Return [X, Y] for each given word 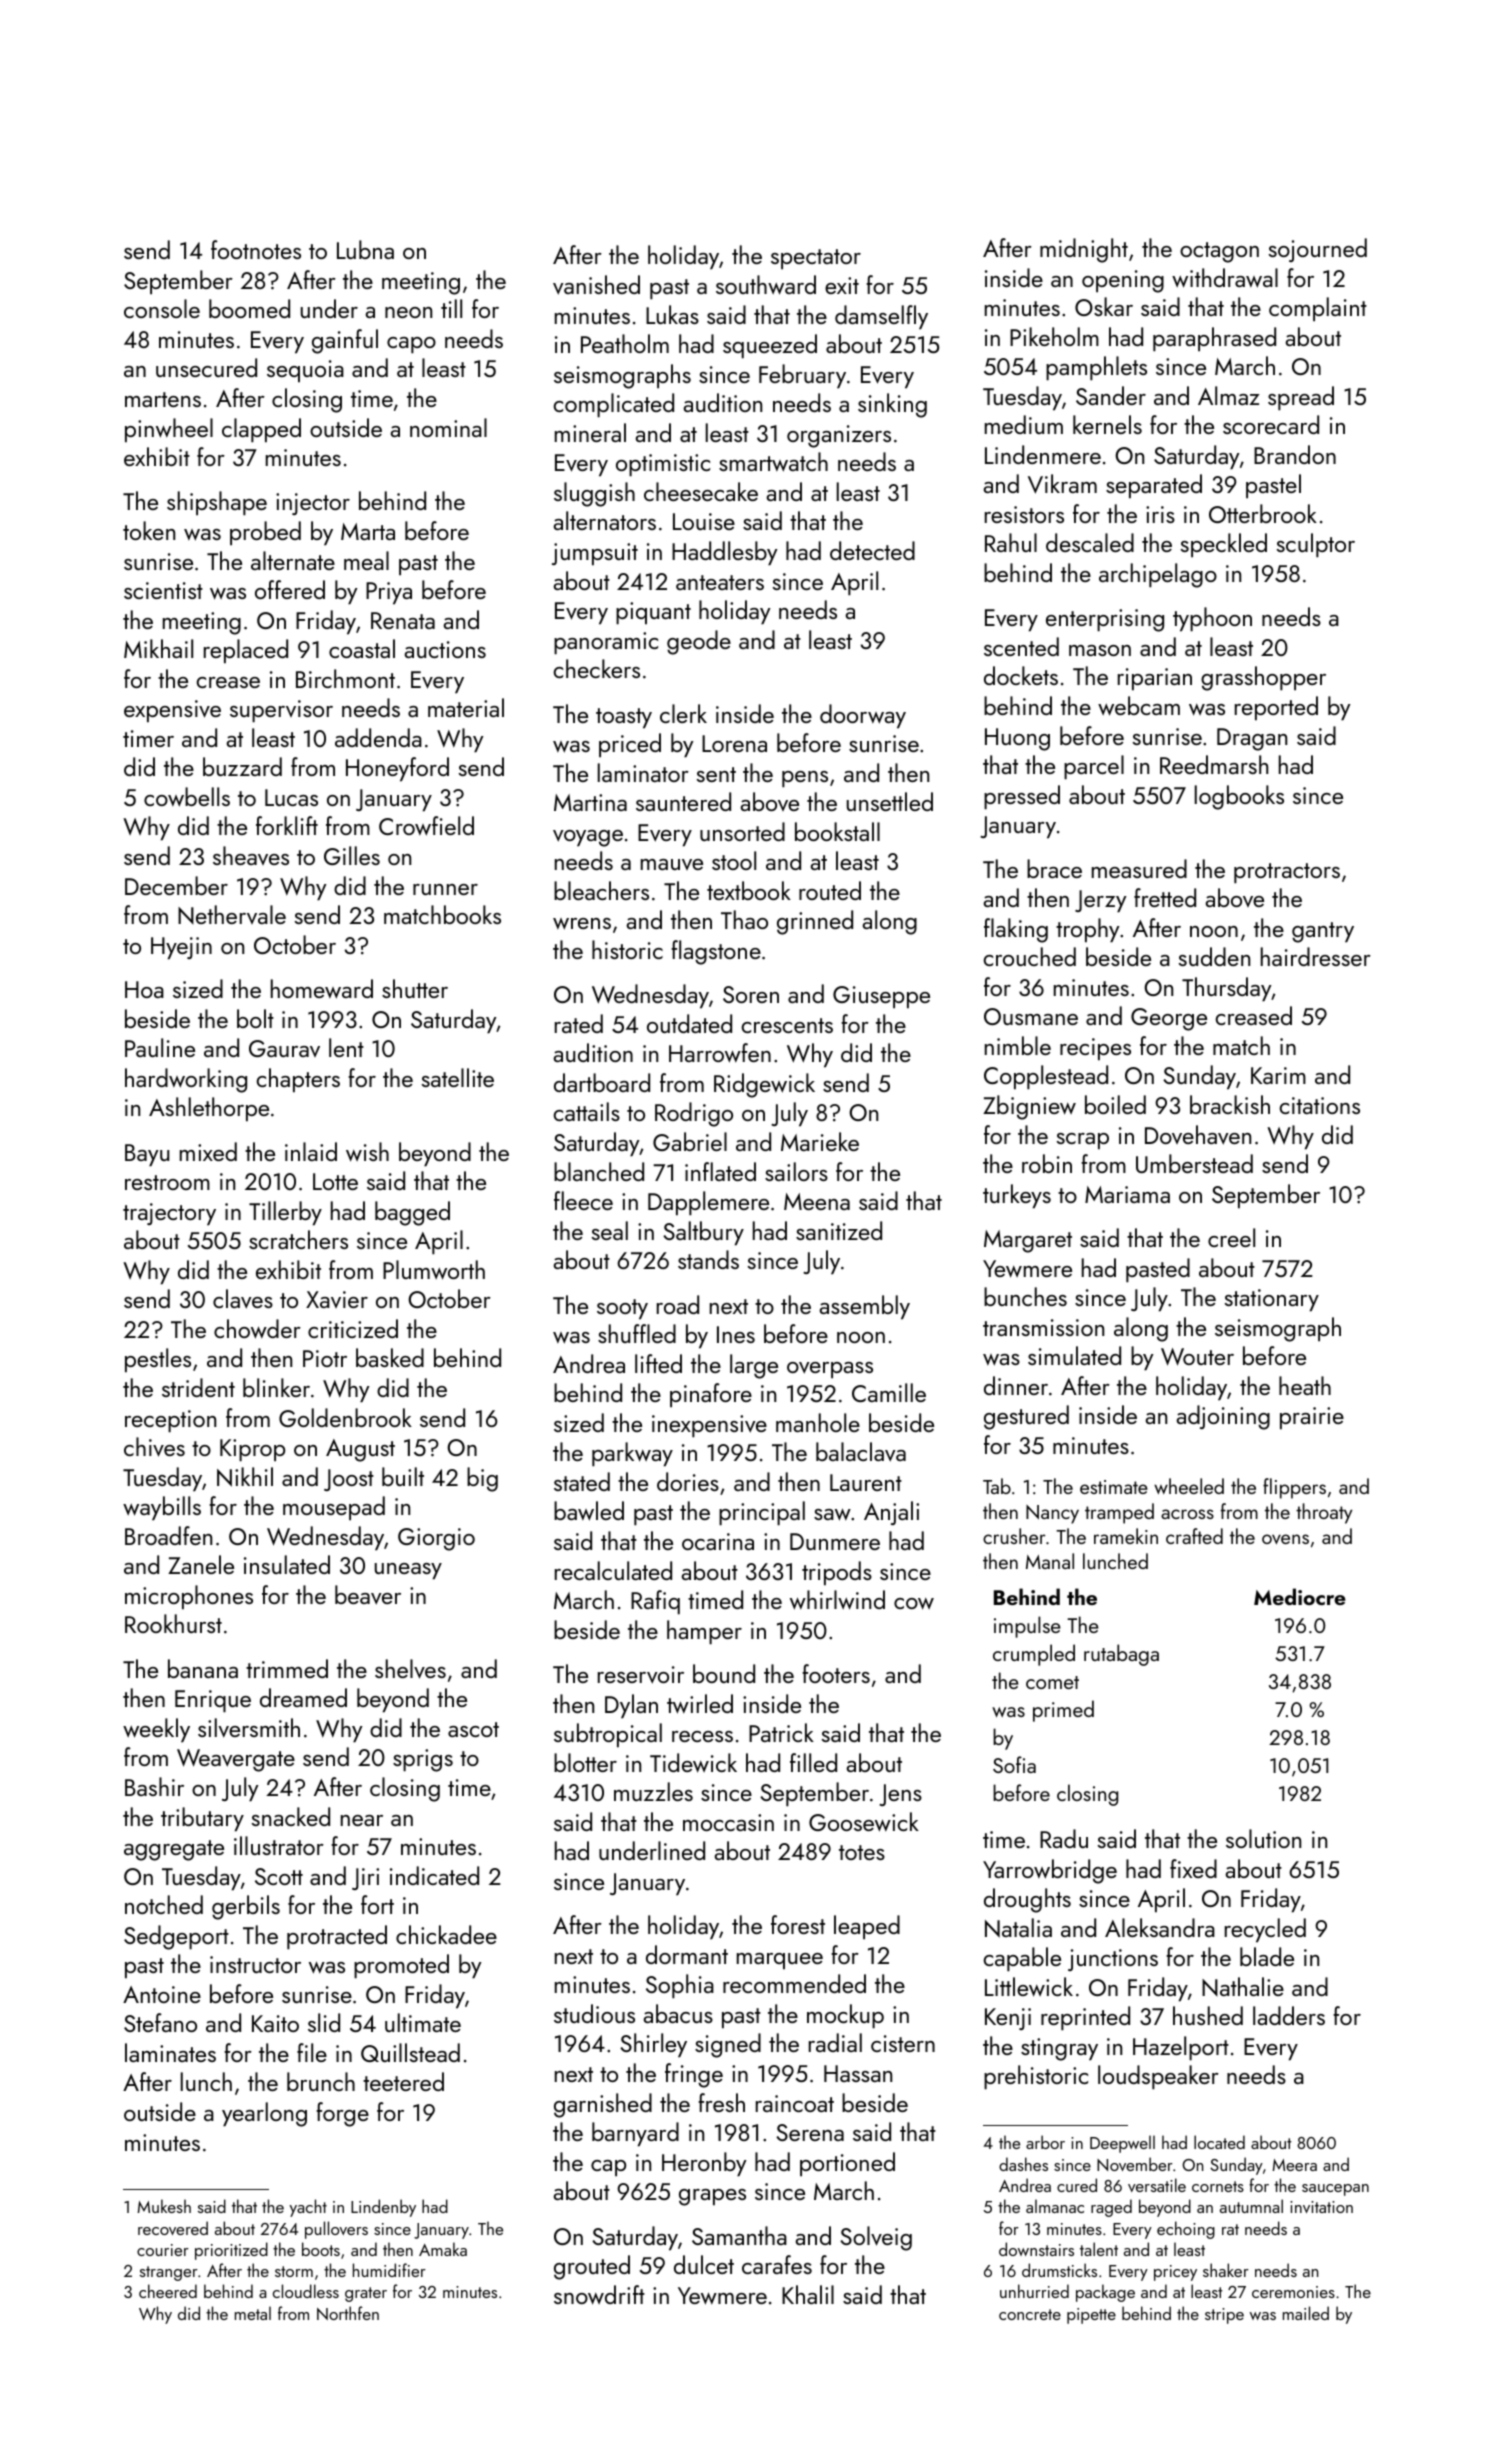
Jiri [365, 1879]
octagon [1219, 252]
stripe [1224, 2316]
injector [313, 504]
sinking [892, 405]
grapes [712, 2197]
